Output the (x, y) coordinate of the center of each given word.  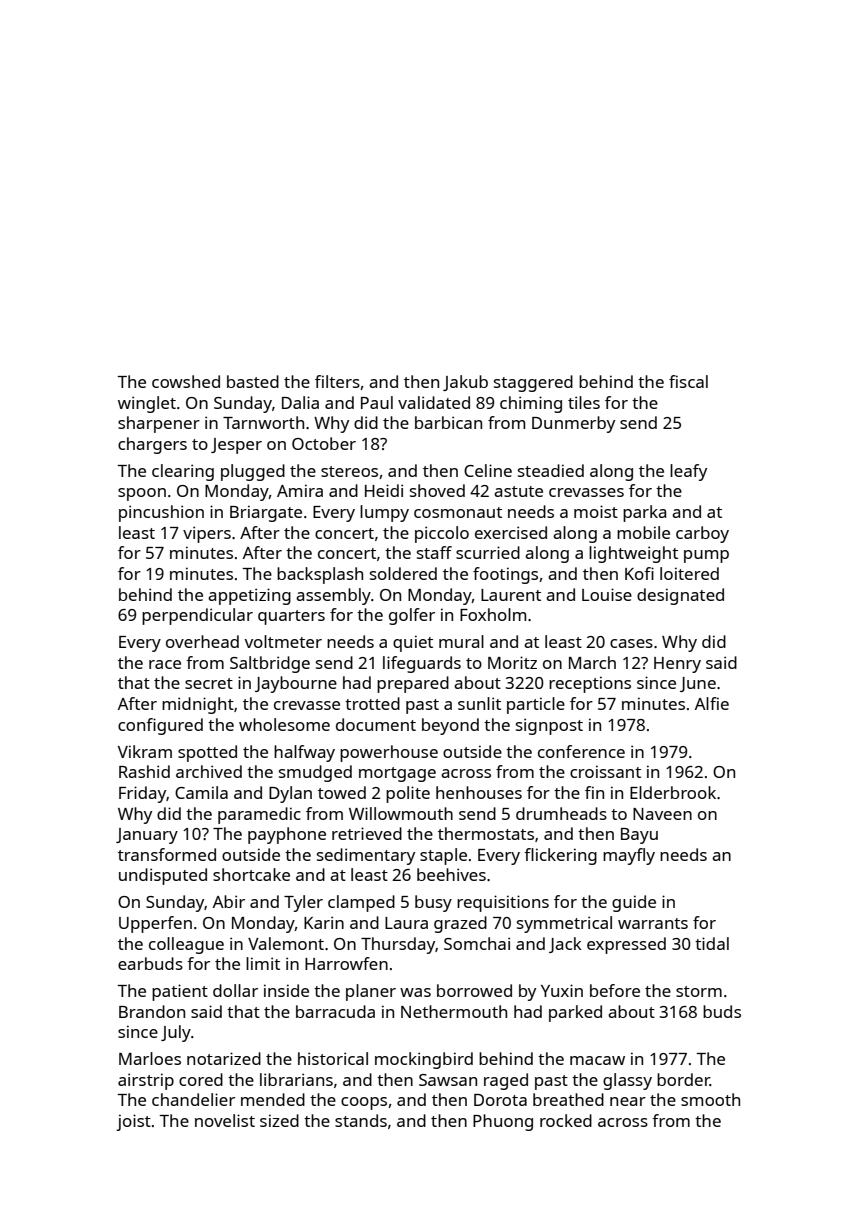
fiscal (688, 381)
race (165, 664)
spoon (142, 494)
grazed (460, 924)
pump (706, 556)
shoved (437, 490)
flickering (560, 856)
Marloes (150, 1058)
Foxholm (493, 614)
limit (263, 963)
